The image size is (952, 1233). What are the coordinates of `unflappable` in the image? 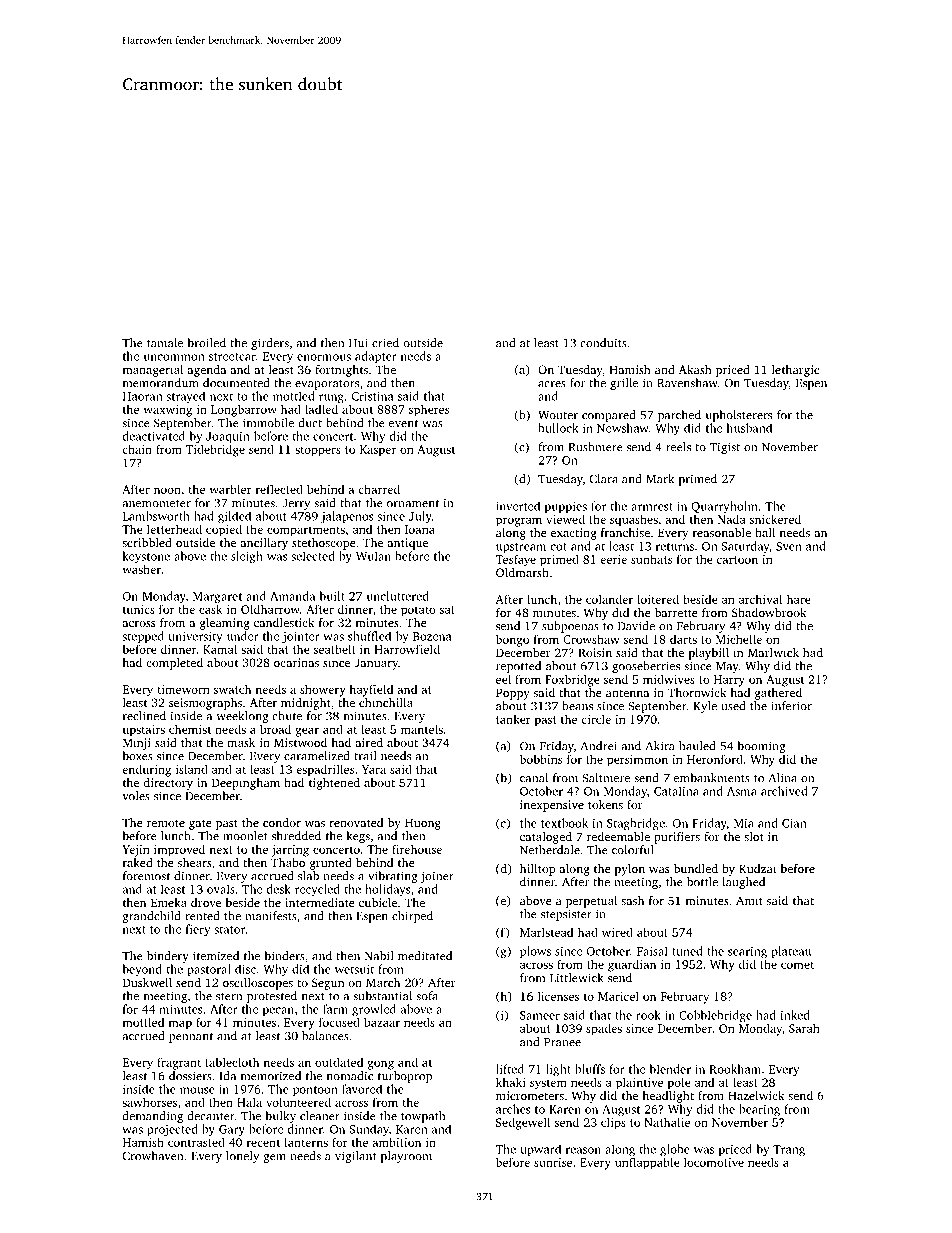 It's located at (647, 1163).
